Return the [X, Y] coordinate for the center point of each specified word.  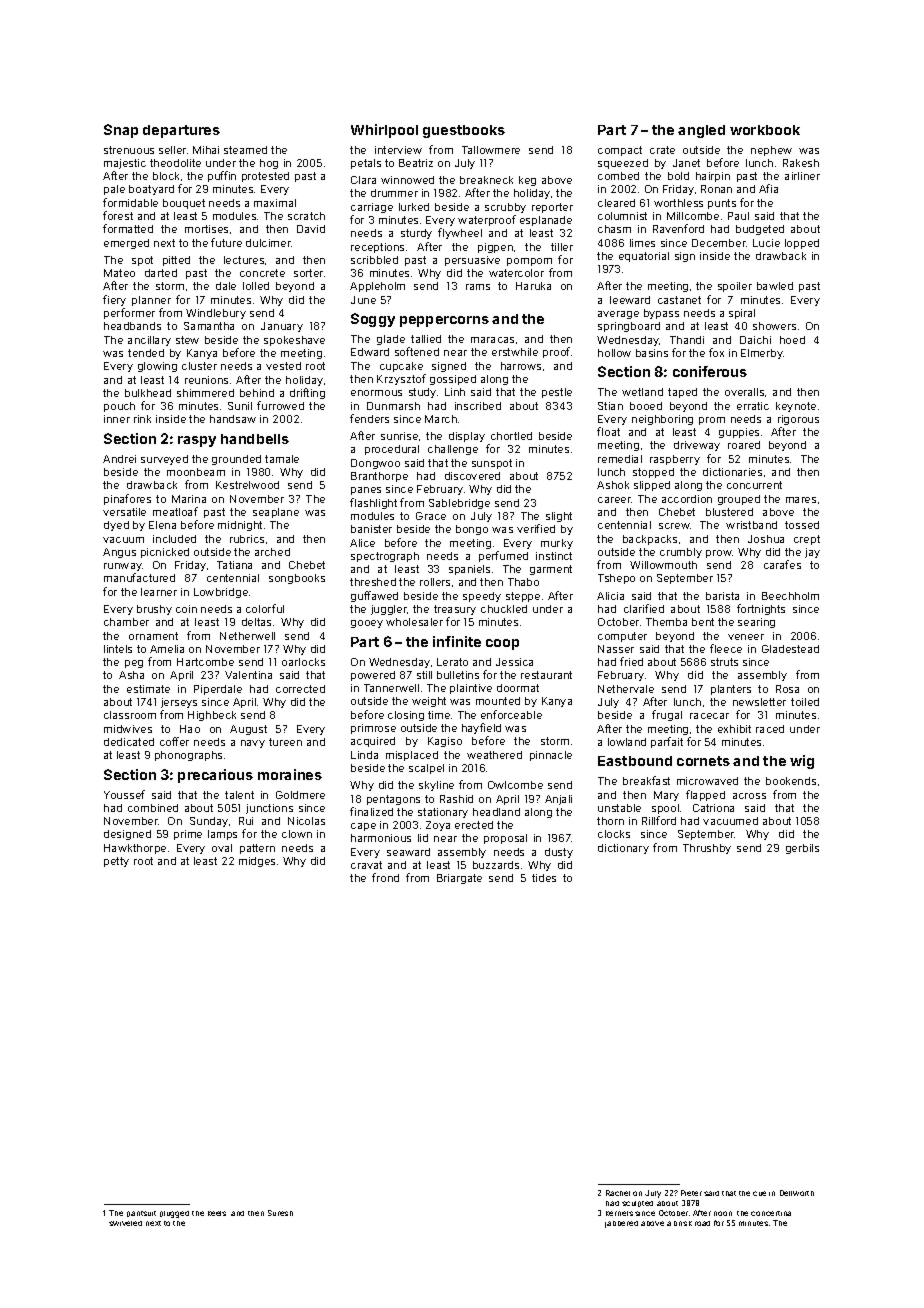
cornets [703, 761]
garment [551, 570]
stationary [443, 813]
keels [217, 1213]
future [226, 242]
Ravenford [678, 228]
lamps [222, 835]
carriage [372, 208]
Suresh [280, 1213]
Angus [119, 553]
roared [744, 445]
